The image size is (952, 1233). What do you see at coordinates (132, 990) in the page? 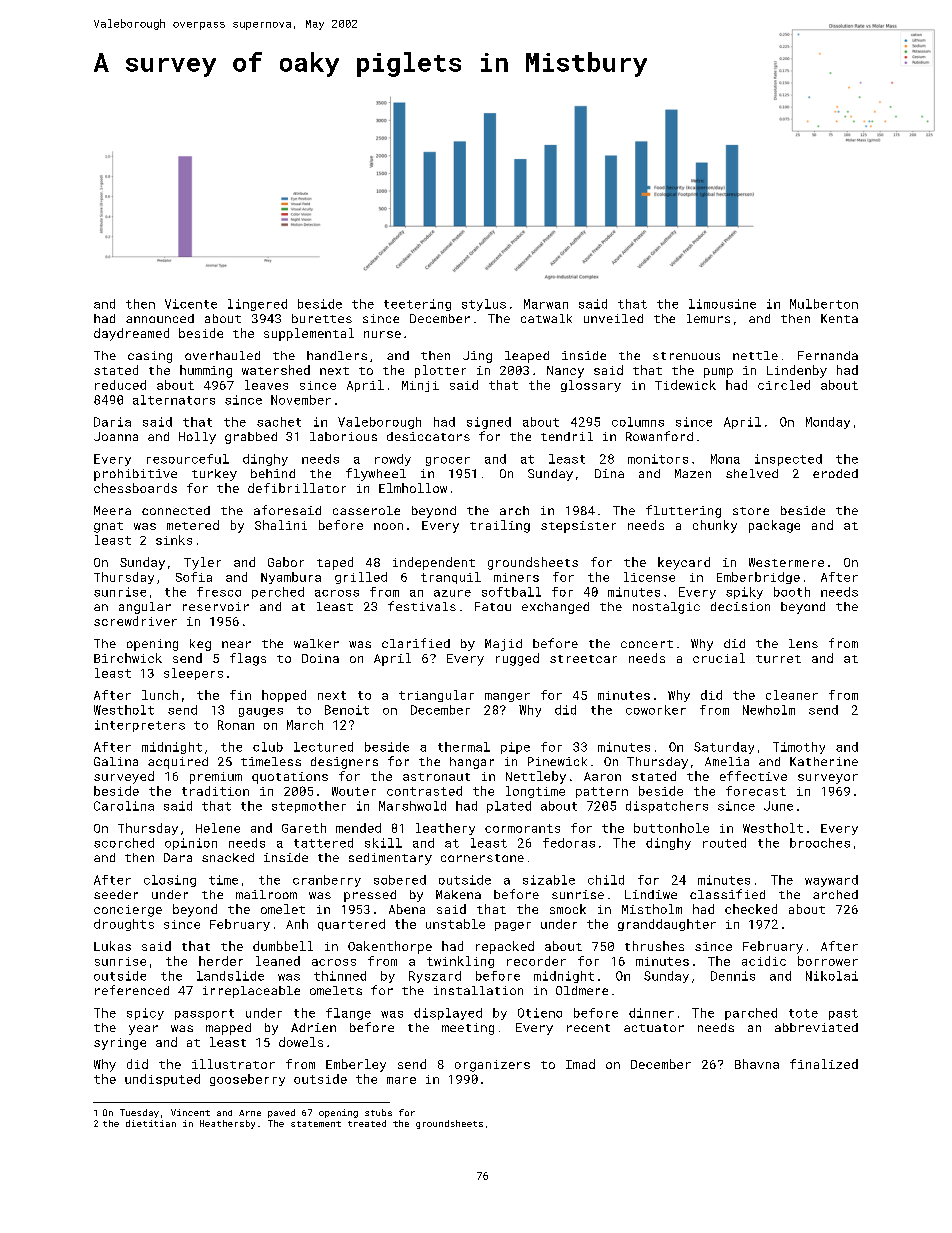
I see `referenced` at bounding box center [132, 990].
